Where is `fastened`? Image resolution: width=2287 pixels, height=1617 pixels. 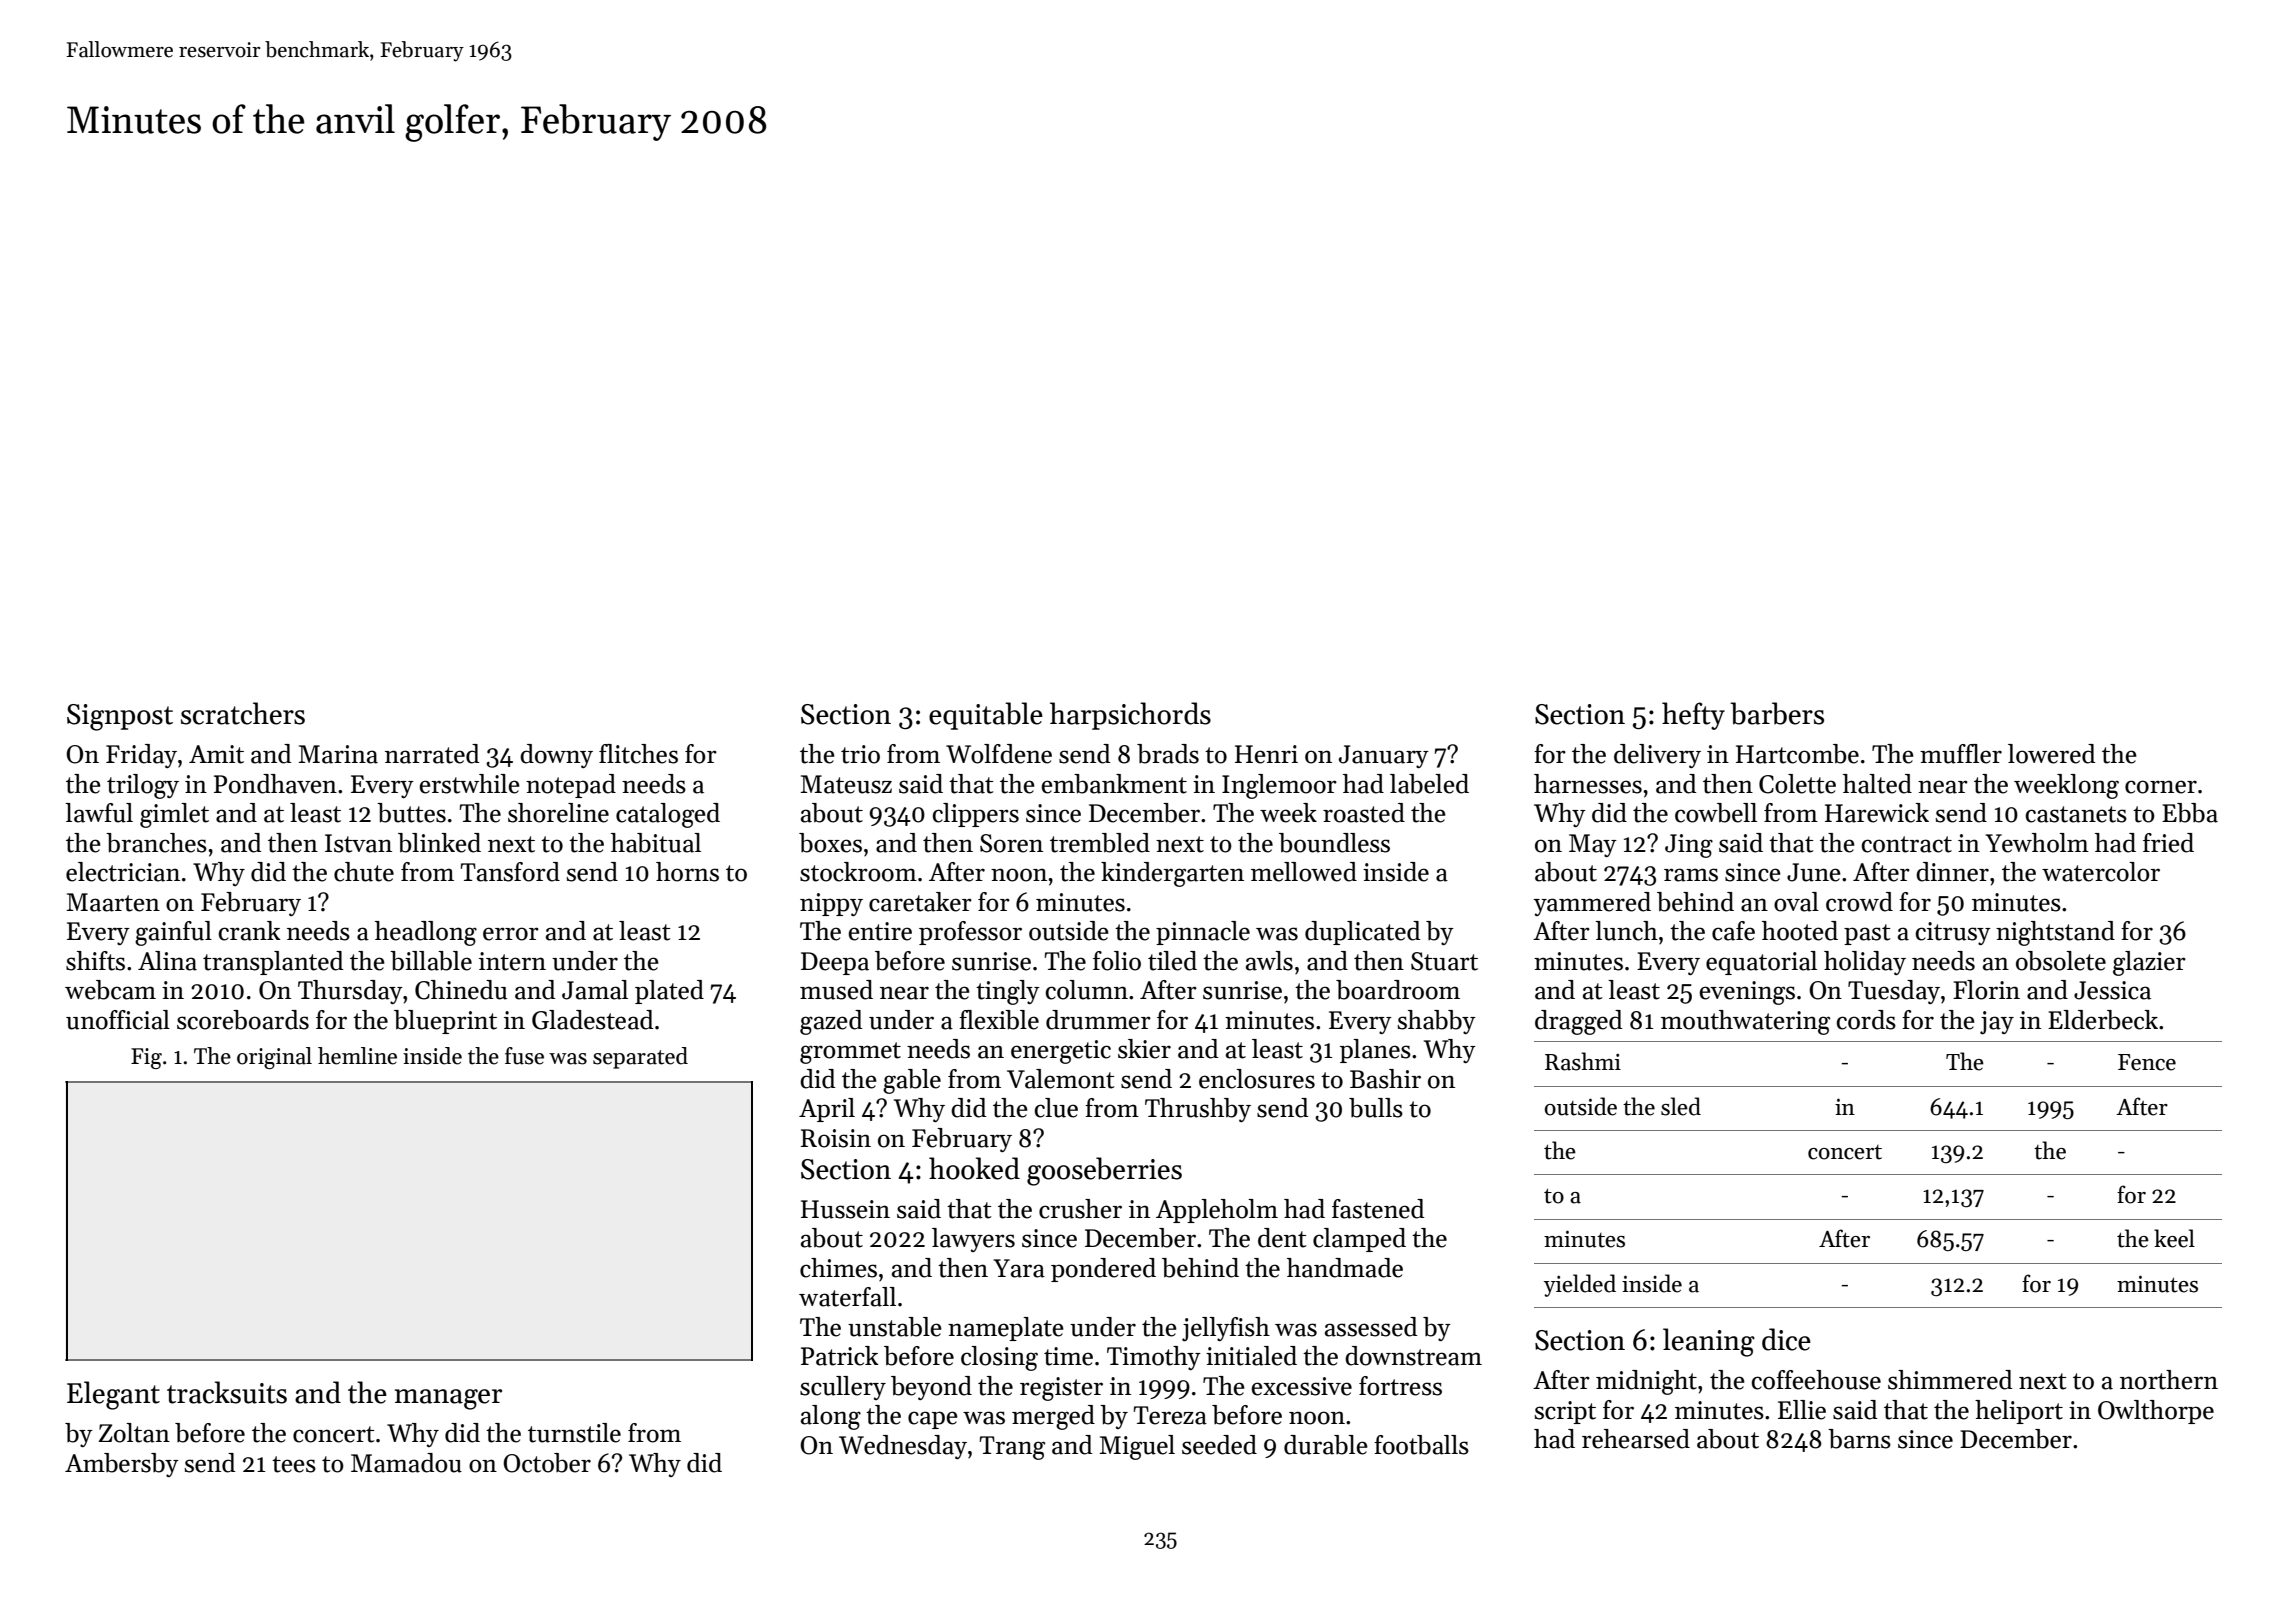
fastened is located at coordinates (1378, 1209).
